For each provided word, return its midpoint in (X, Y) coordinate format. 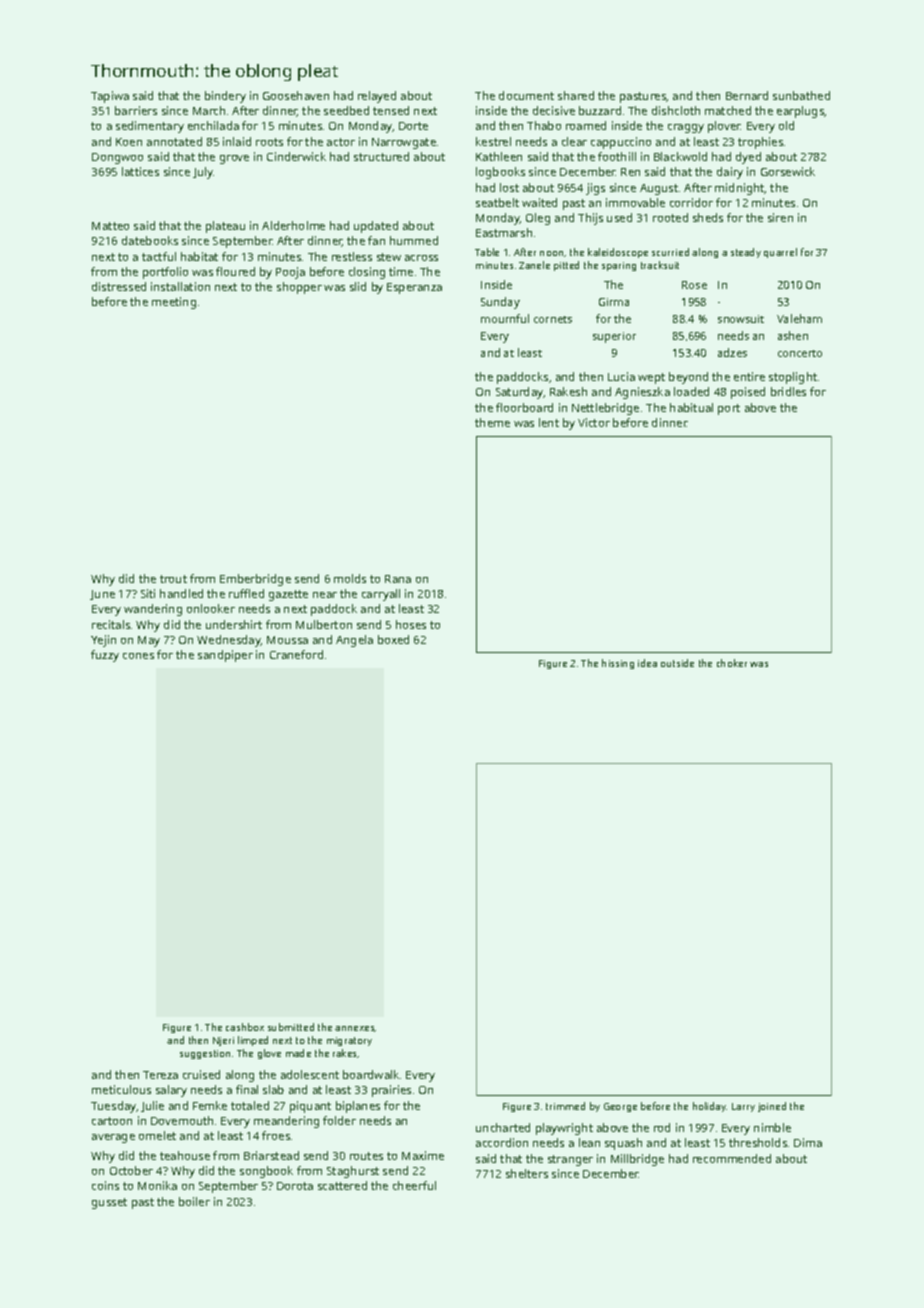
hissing (618, 664)
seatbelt (497, 202)
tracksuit (660, 265)
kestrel (493, 141)
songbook (266, 1172)
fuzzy (105, 656)
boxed (393, 639)
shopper (299, 288)
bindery (225, 97)
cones (138, 656)
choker (732, 663)
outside (677, 663)
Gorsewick (788, 171)
